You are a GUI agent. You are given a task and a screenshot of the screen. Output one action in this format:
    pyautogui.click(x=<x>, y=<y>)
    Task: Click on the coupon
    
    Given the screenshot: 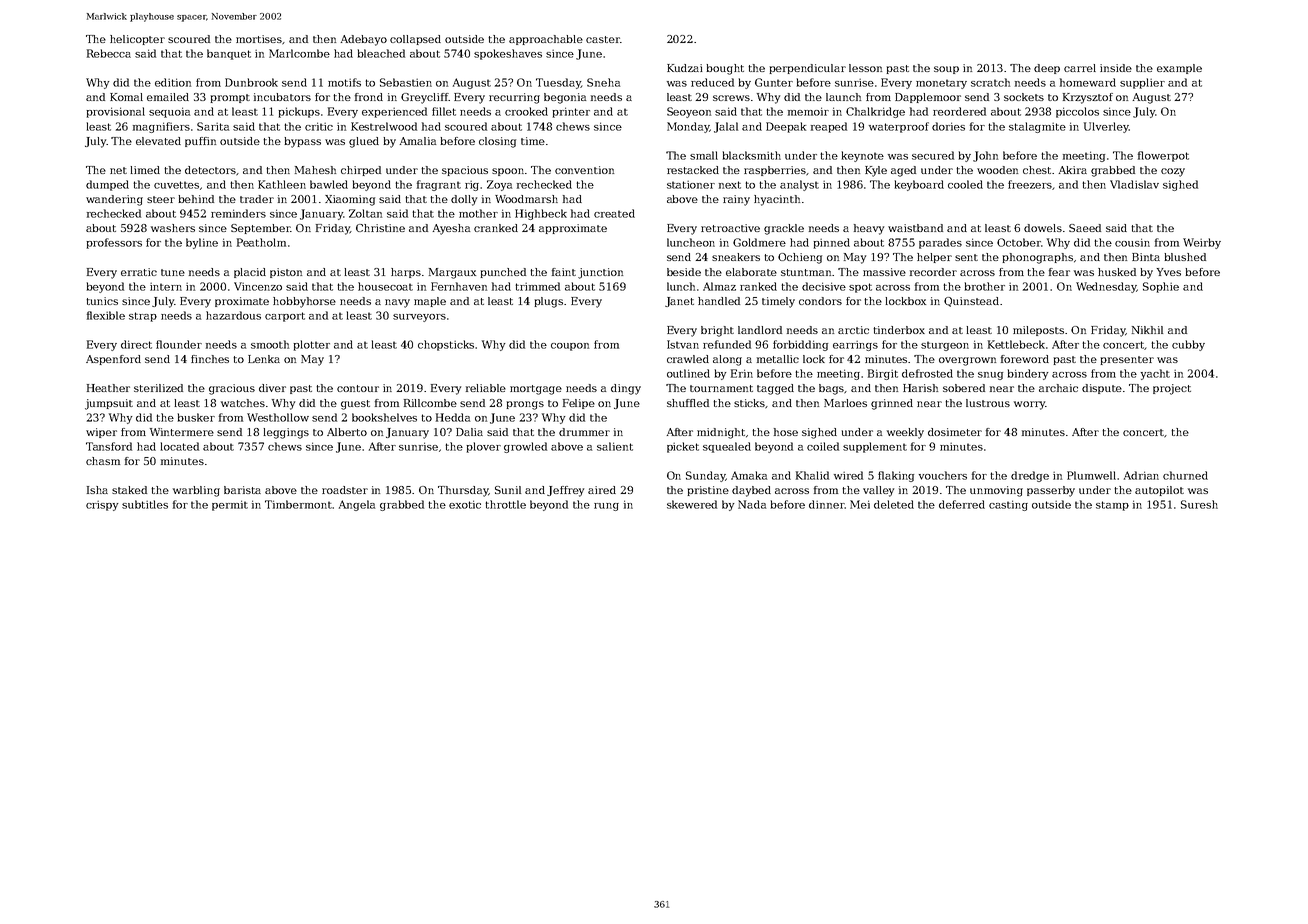 What is the action you would take?
    pyautogui.click(x=570, y=347)
